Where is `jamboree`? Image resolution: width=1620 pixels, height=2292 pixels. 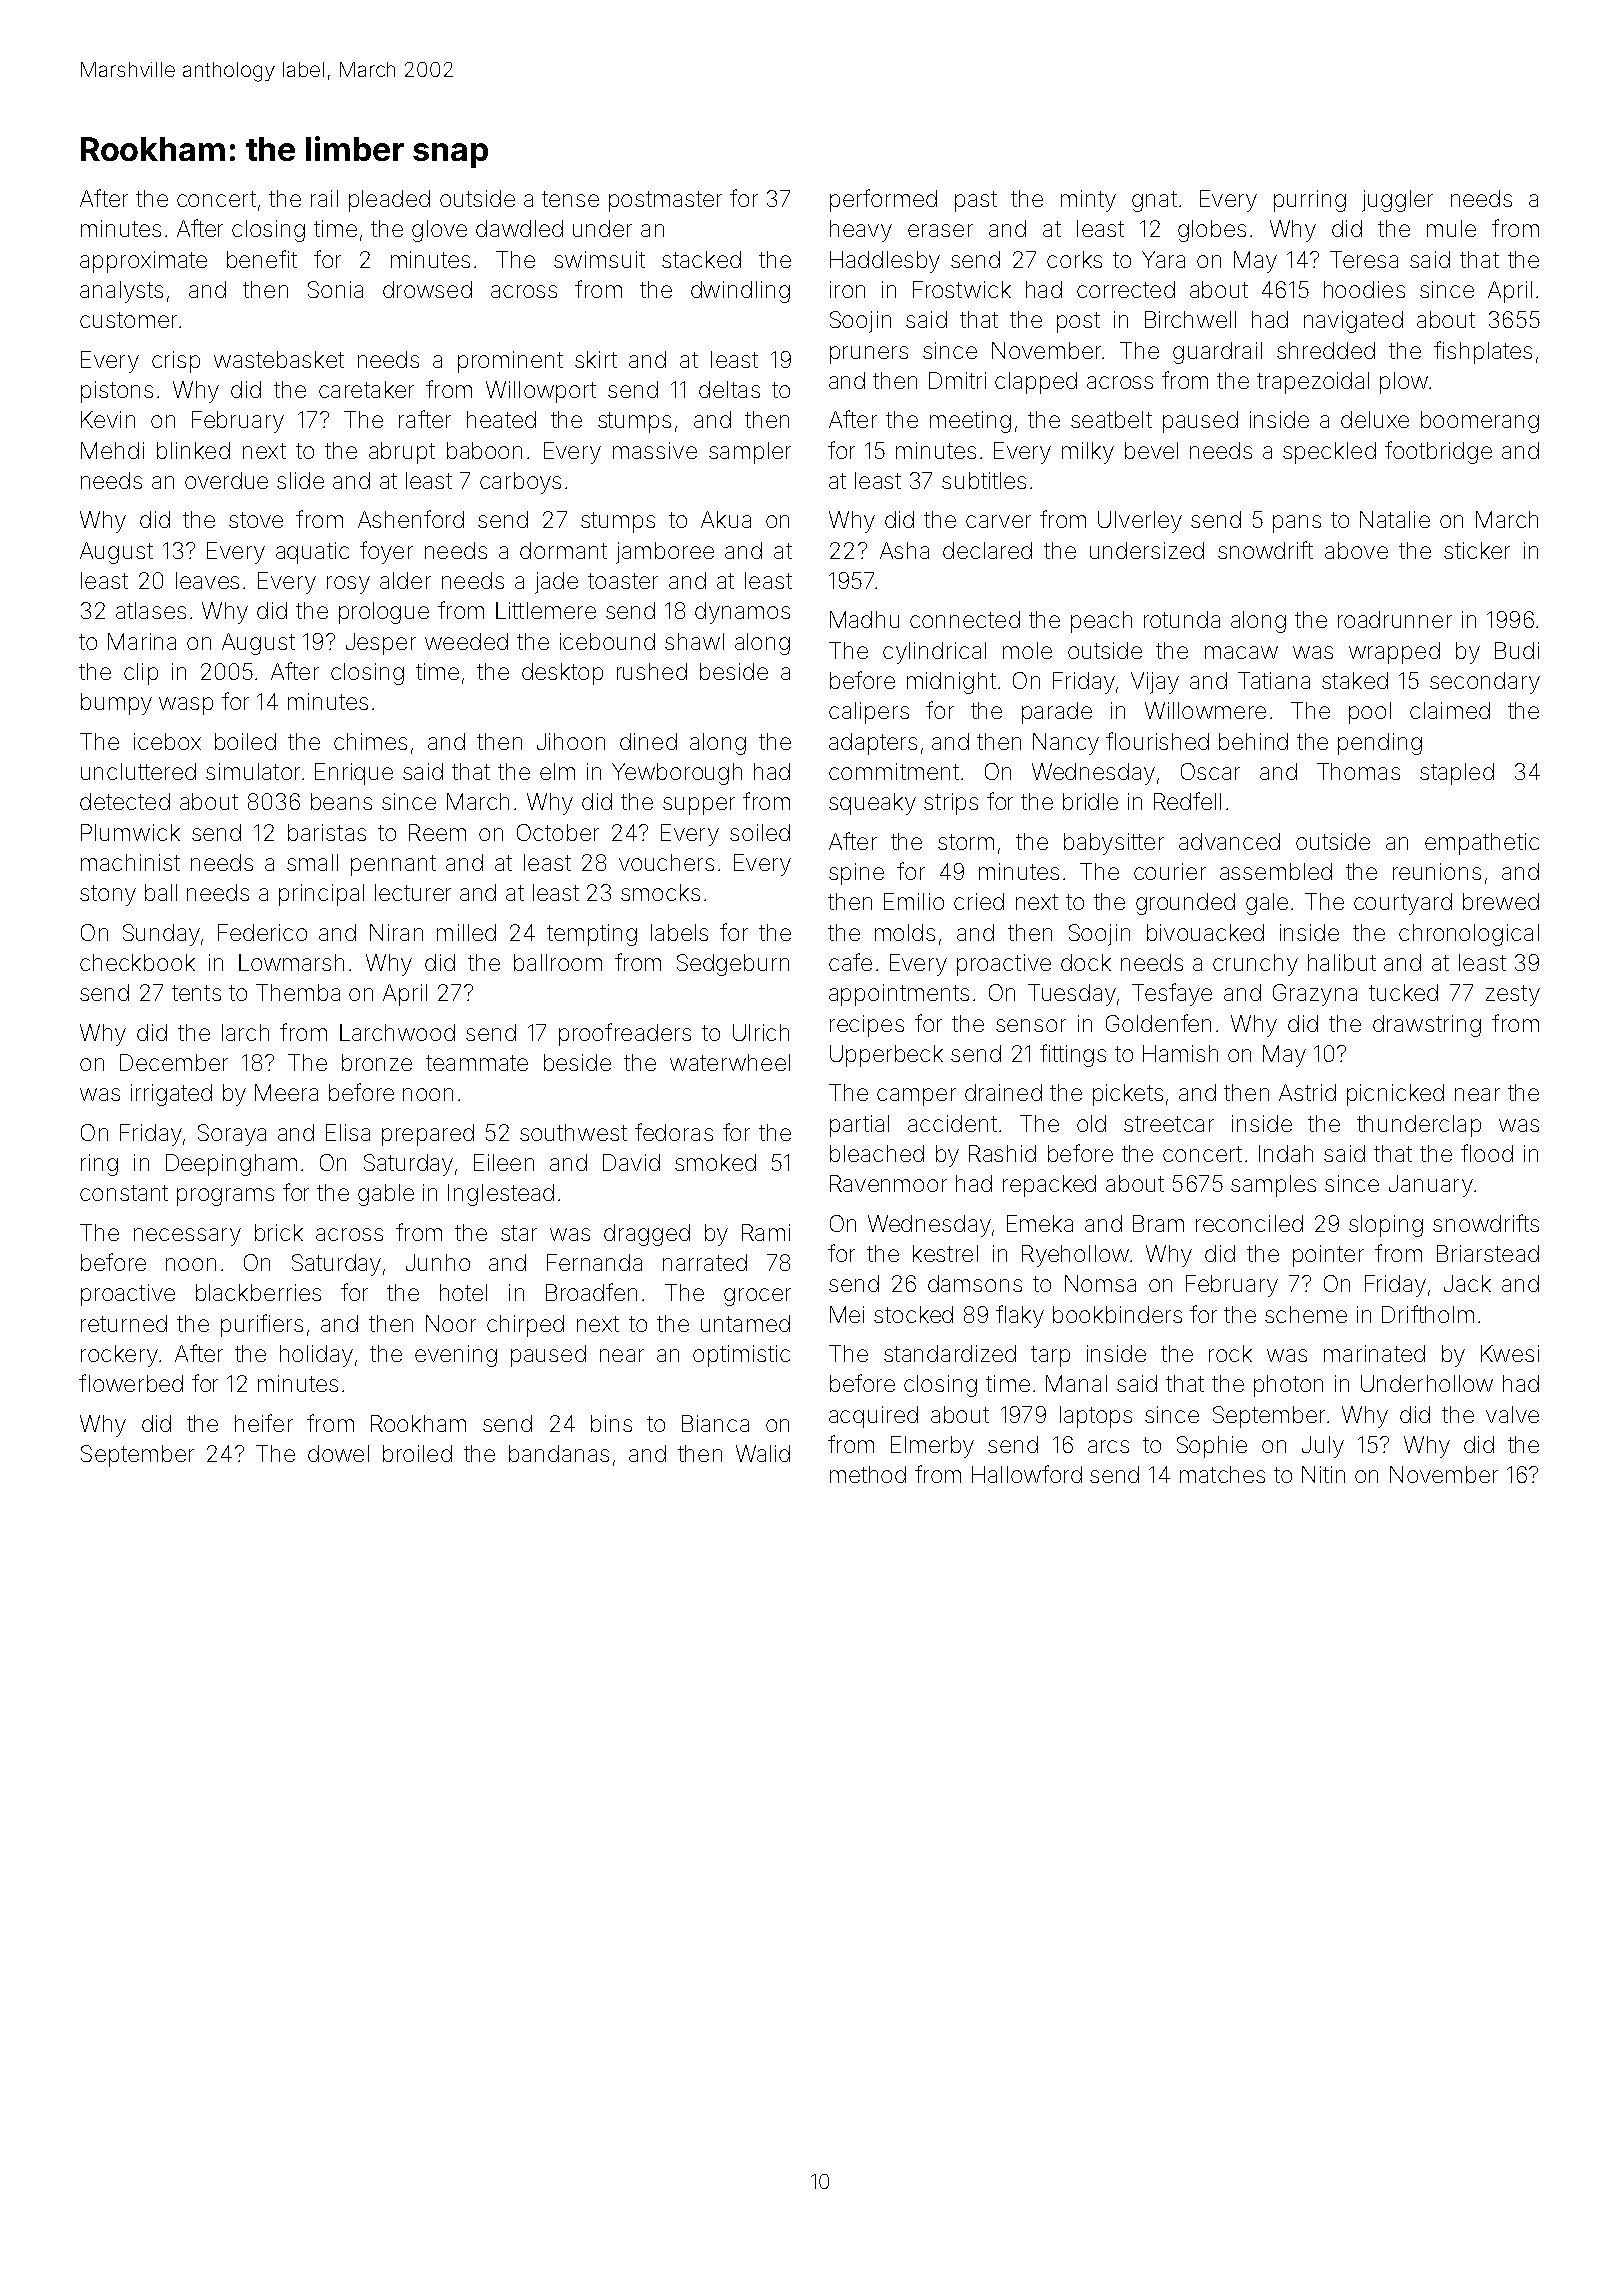
jamboree is located at coordinates (665, 553).
